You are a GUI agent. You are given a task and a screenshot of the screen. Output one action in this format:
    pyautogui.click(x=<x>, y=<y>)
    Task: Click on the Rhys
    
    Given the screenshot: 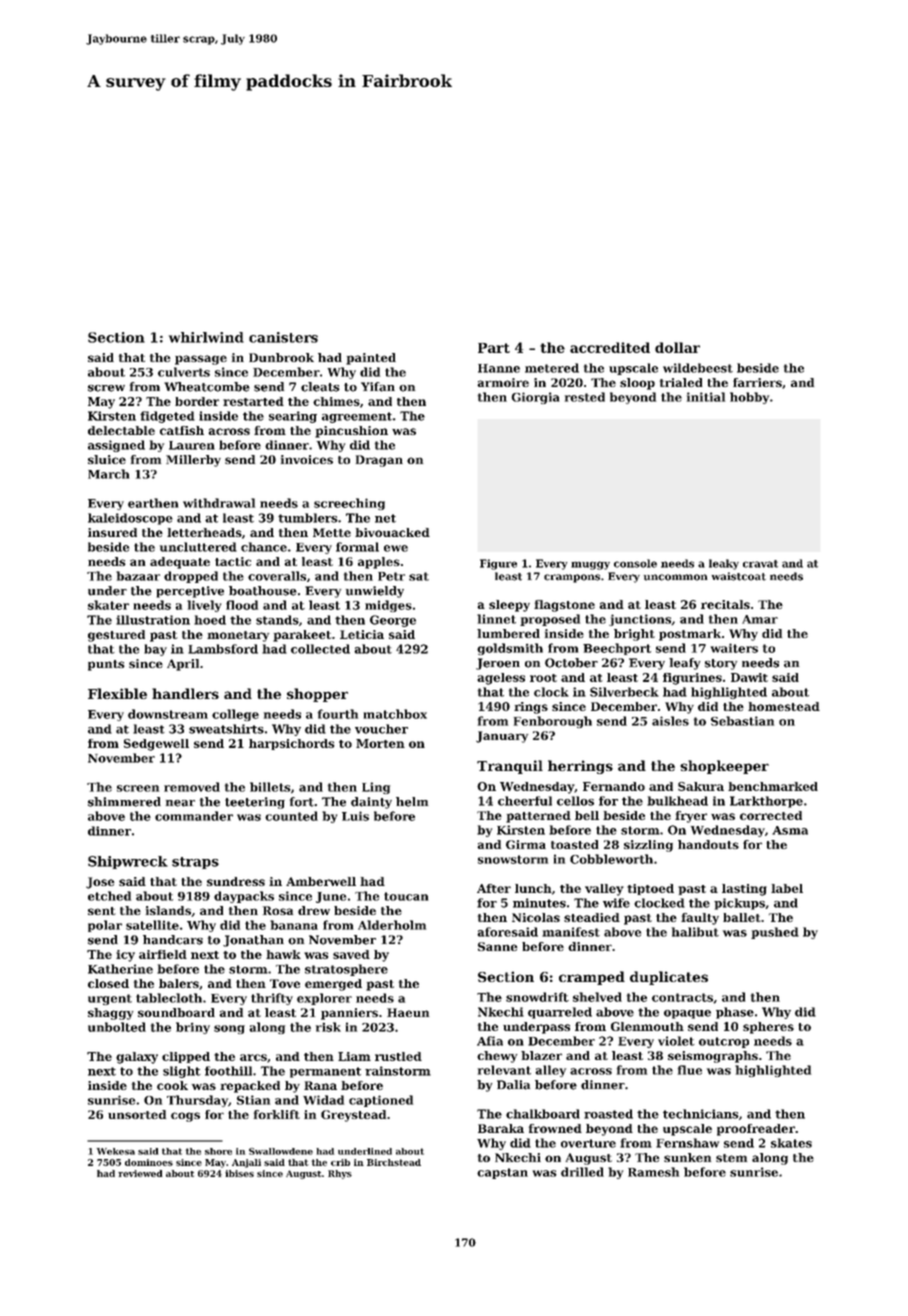 What is the action you would take?
    pyautogui.click(x=340, y=1174)
